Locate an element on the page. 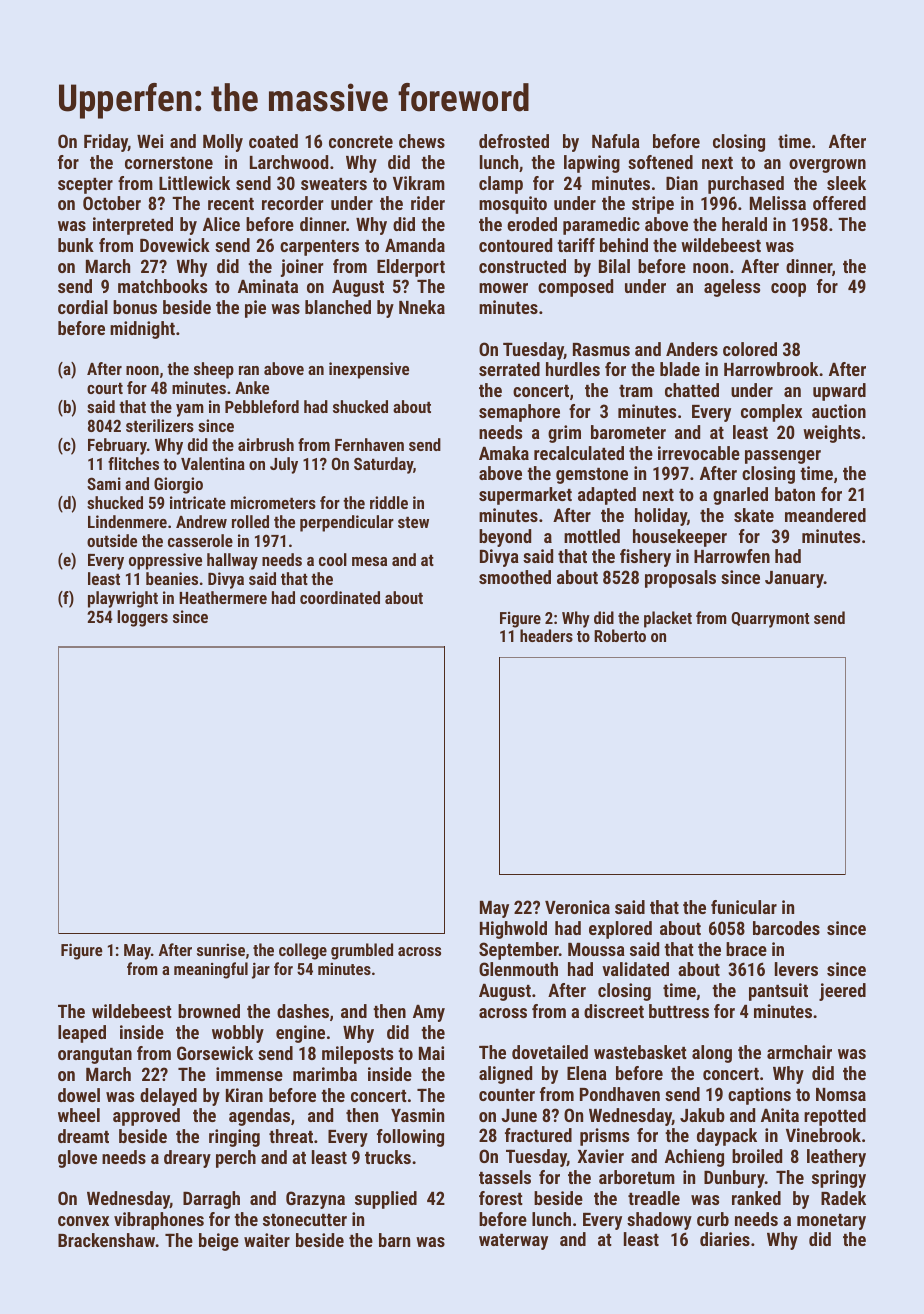  upward is located at coordinates (839, 392).
